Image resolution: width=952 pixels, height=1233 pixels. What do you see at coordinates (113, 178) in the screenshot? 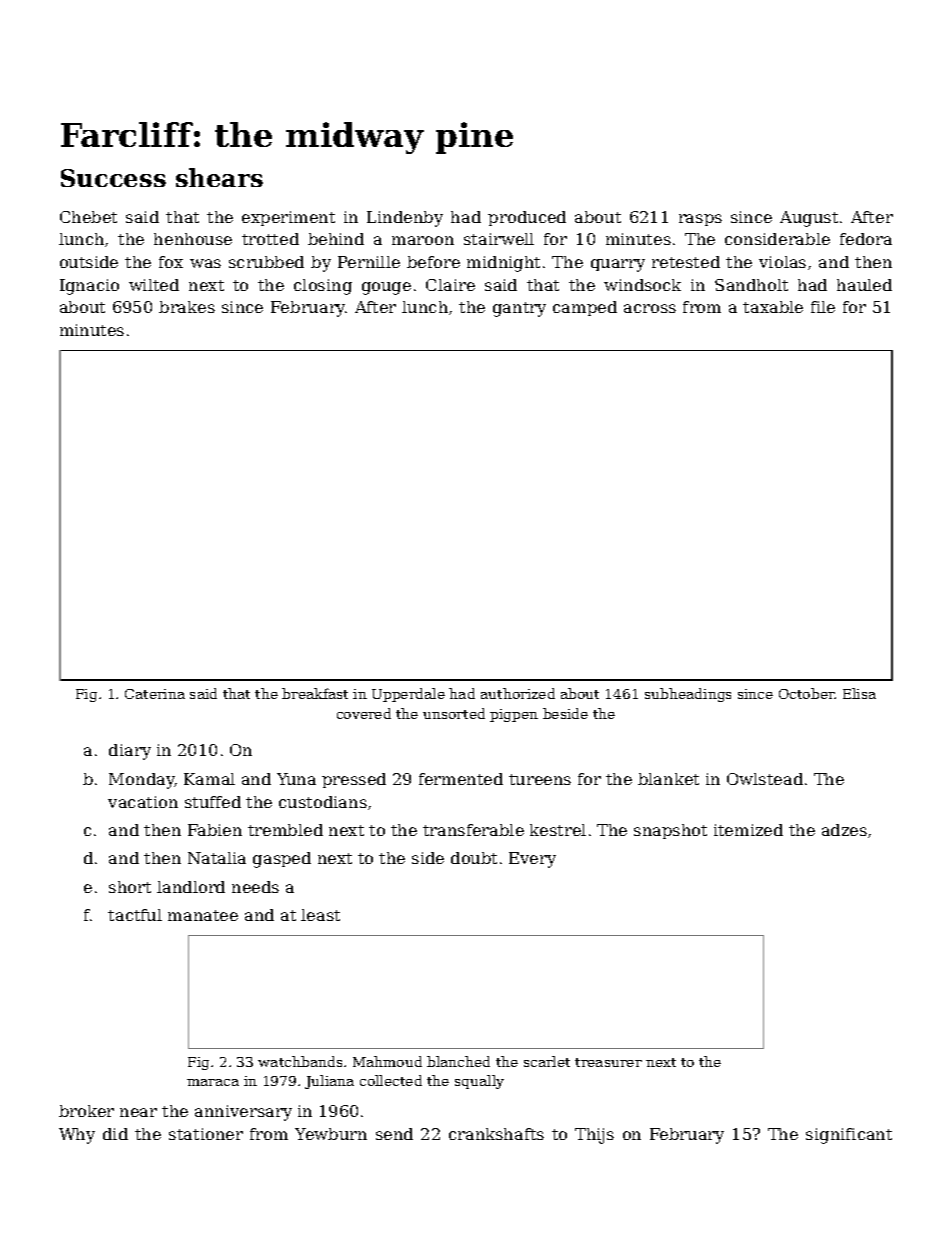
I see `Success` at bounding box center [113, 178].
